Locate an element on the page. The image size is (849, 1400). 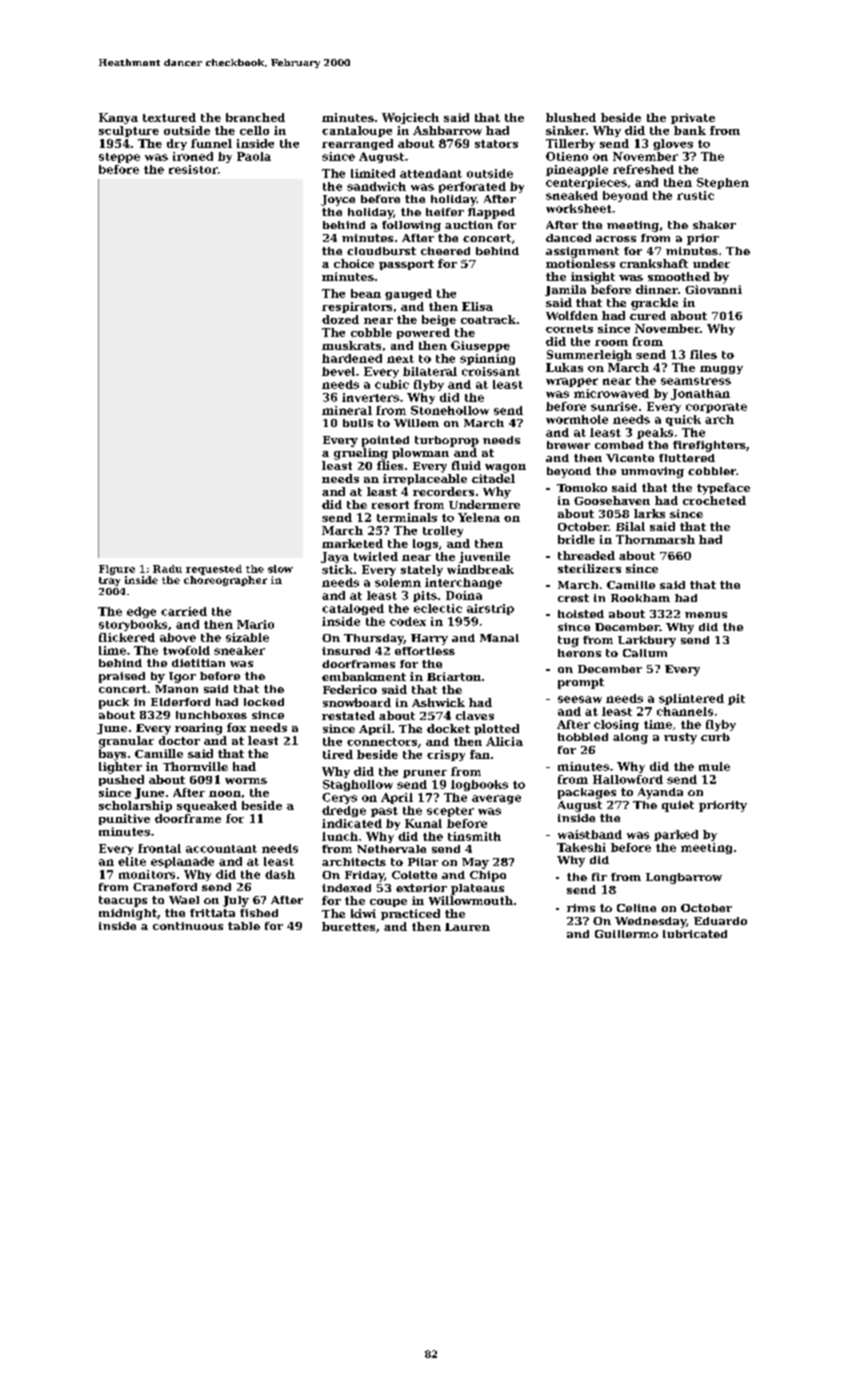
elite is located at coordinates (132, 861).
